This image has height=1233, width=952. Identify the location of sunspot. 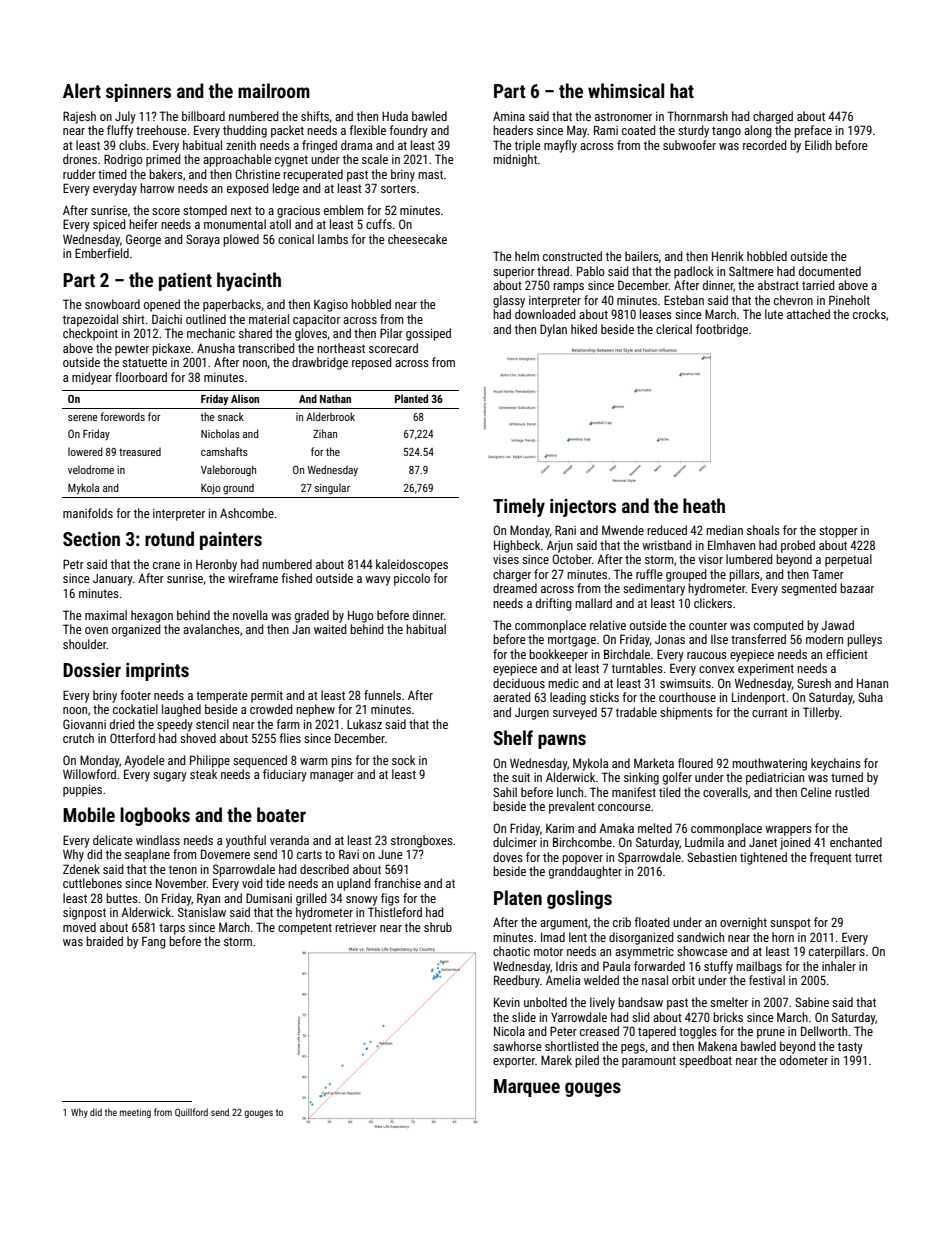
(790, 924).
